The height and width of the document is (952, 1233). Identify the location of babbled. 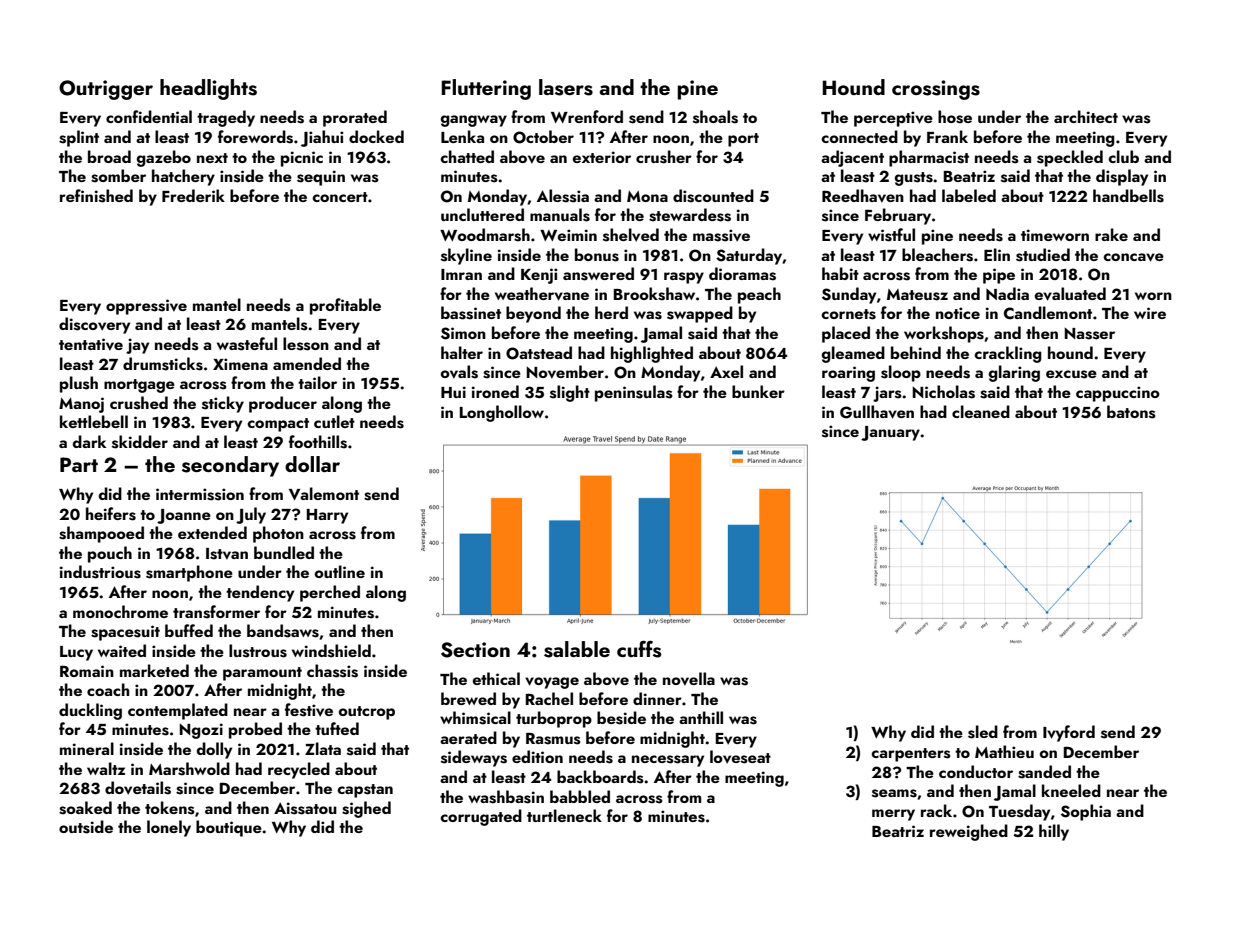
(580, 796).
